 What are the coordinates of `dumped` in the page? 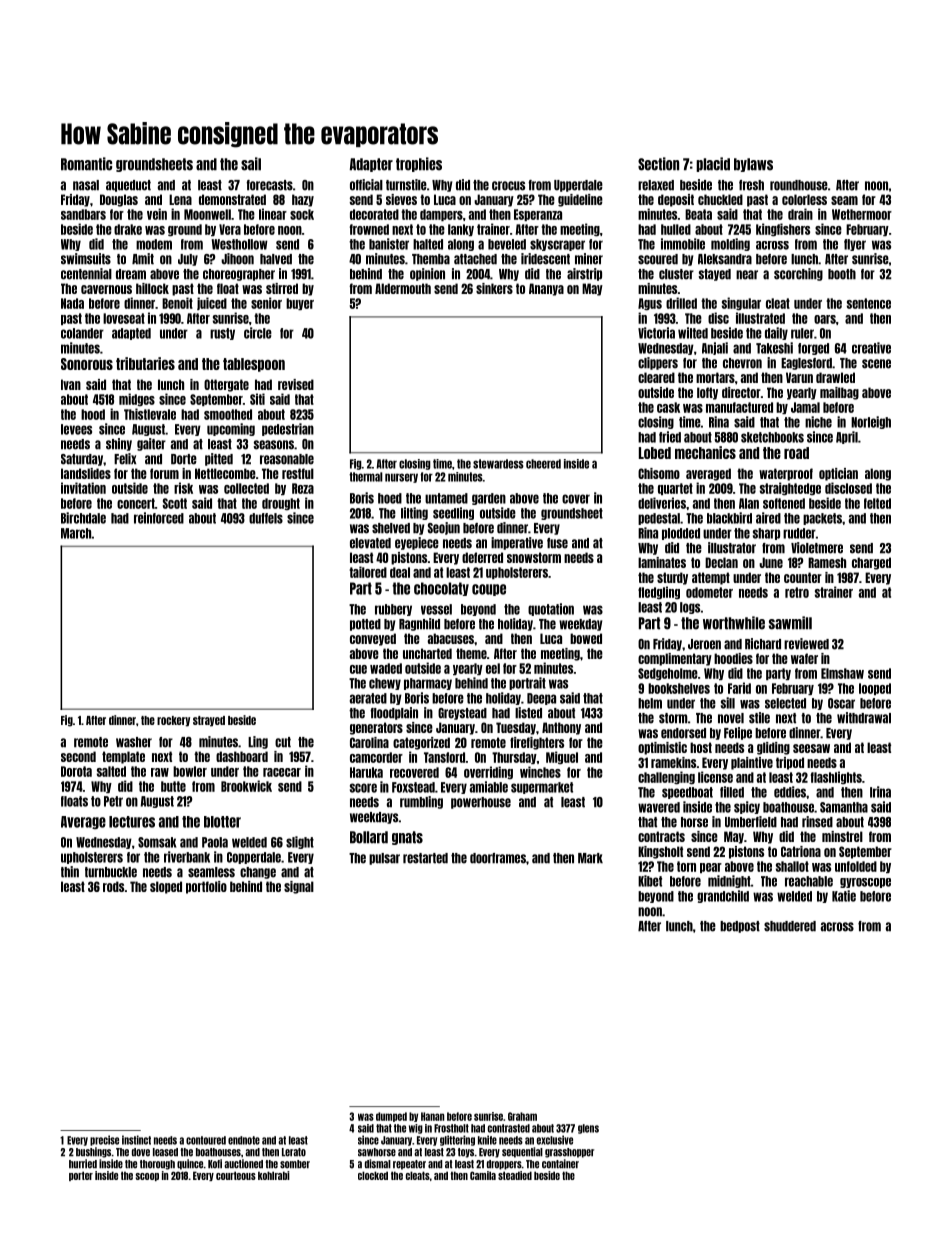 It's located at (391, 1117).
